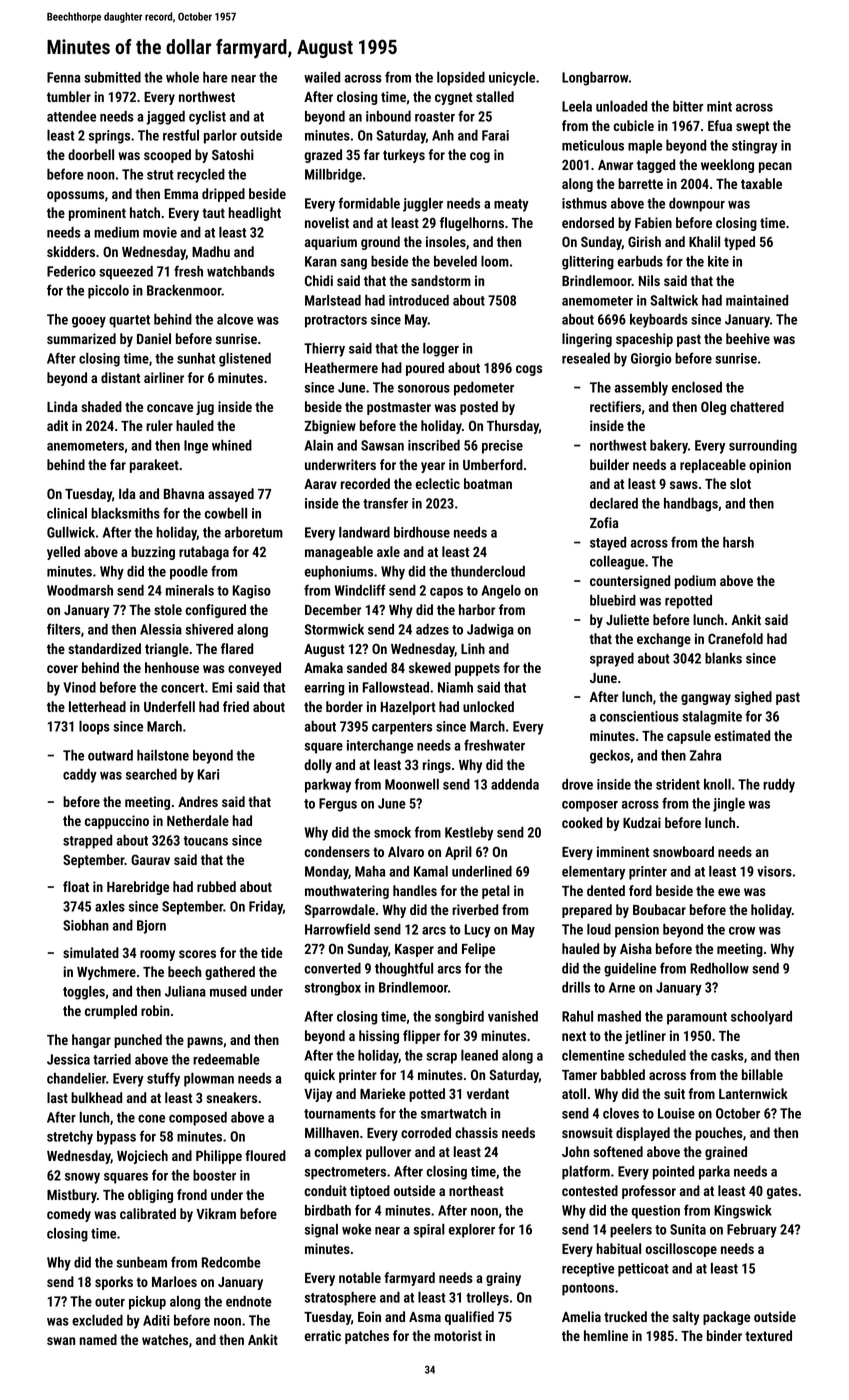 Image resolution: width=849 pixels, height=1400 pixels. What do you see at coordinates (657, 1055) in the page?
I see `scheduled` at bounding box center [657, 1055].
